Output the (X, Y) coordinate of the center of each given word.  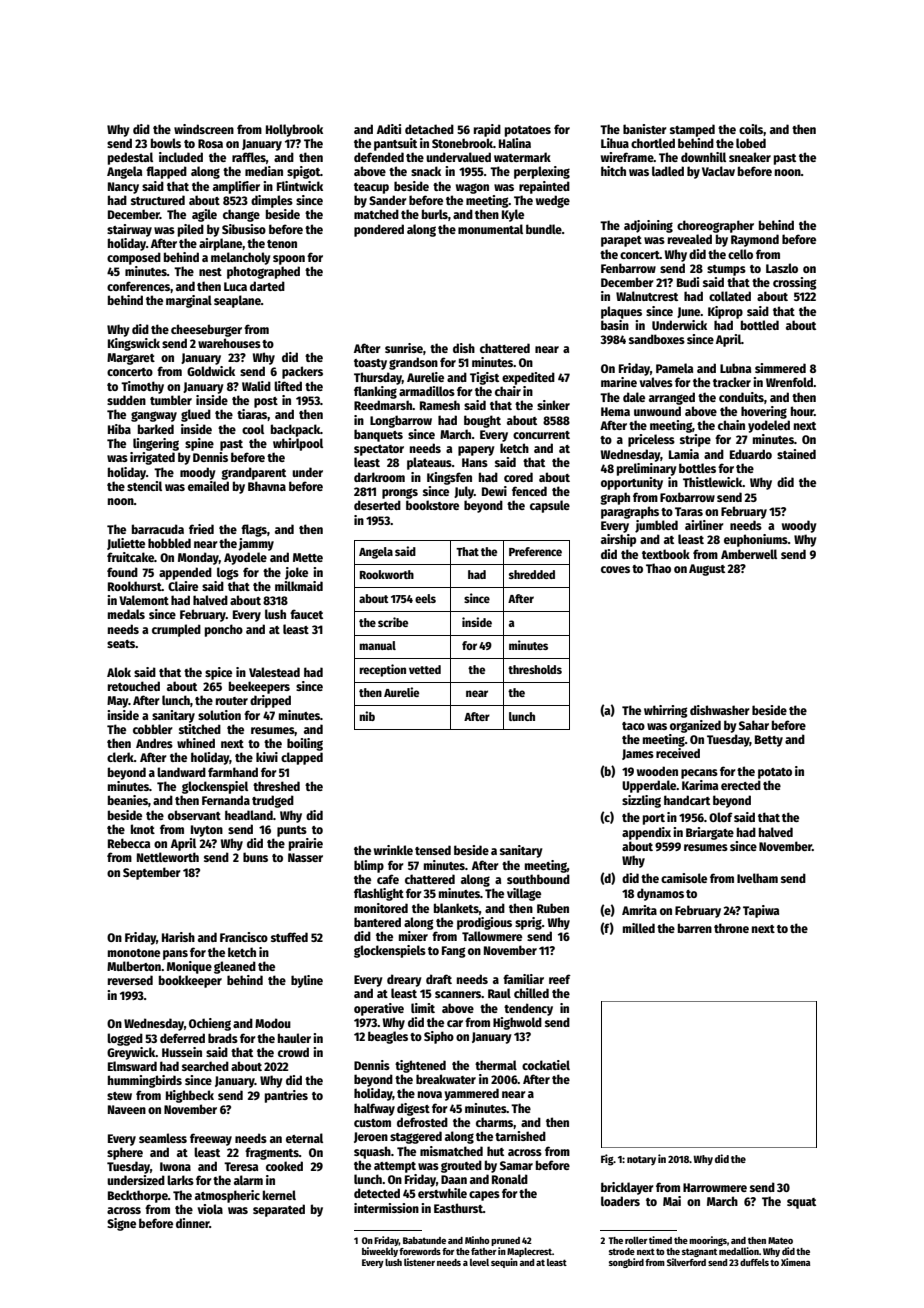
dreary (404, 980)
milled (639, 928)
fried (201, 529)
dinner (192, 1223)
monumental (490, 229)
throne (731, 928)
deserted (377, 505)
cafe (388, 879)
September (152, 873)
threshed (276, 786)
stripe (695, 440)
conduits (741, 397)
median (264, 171)
